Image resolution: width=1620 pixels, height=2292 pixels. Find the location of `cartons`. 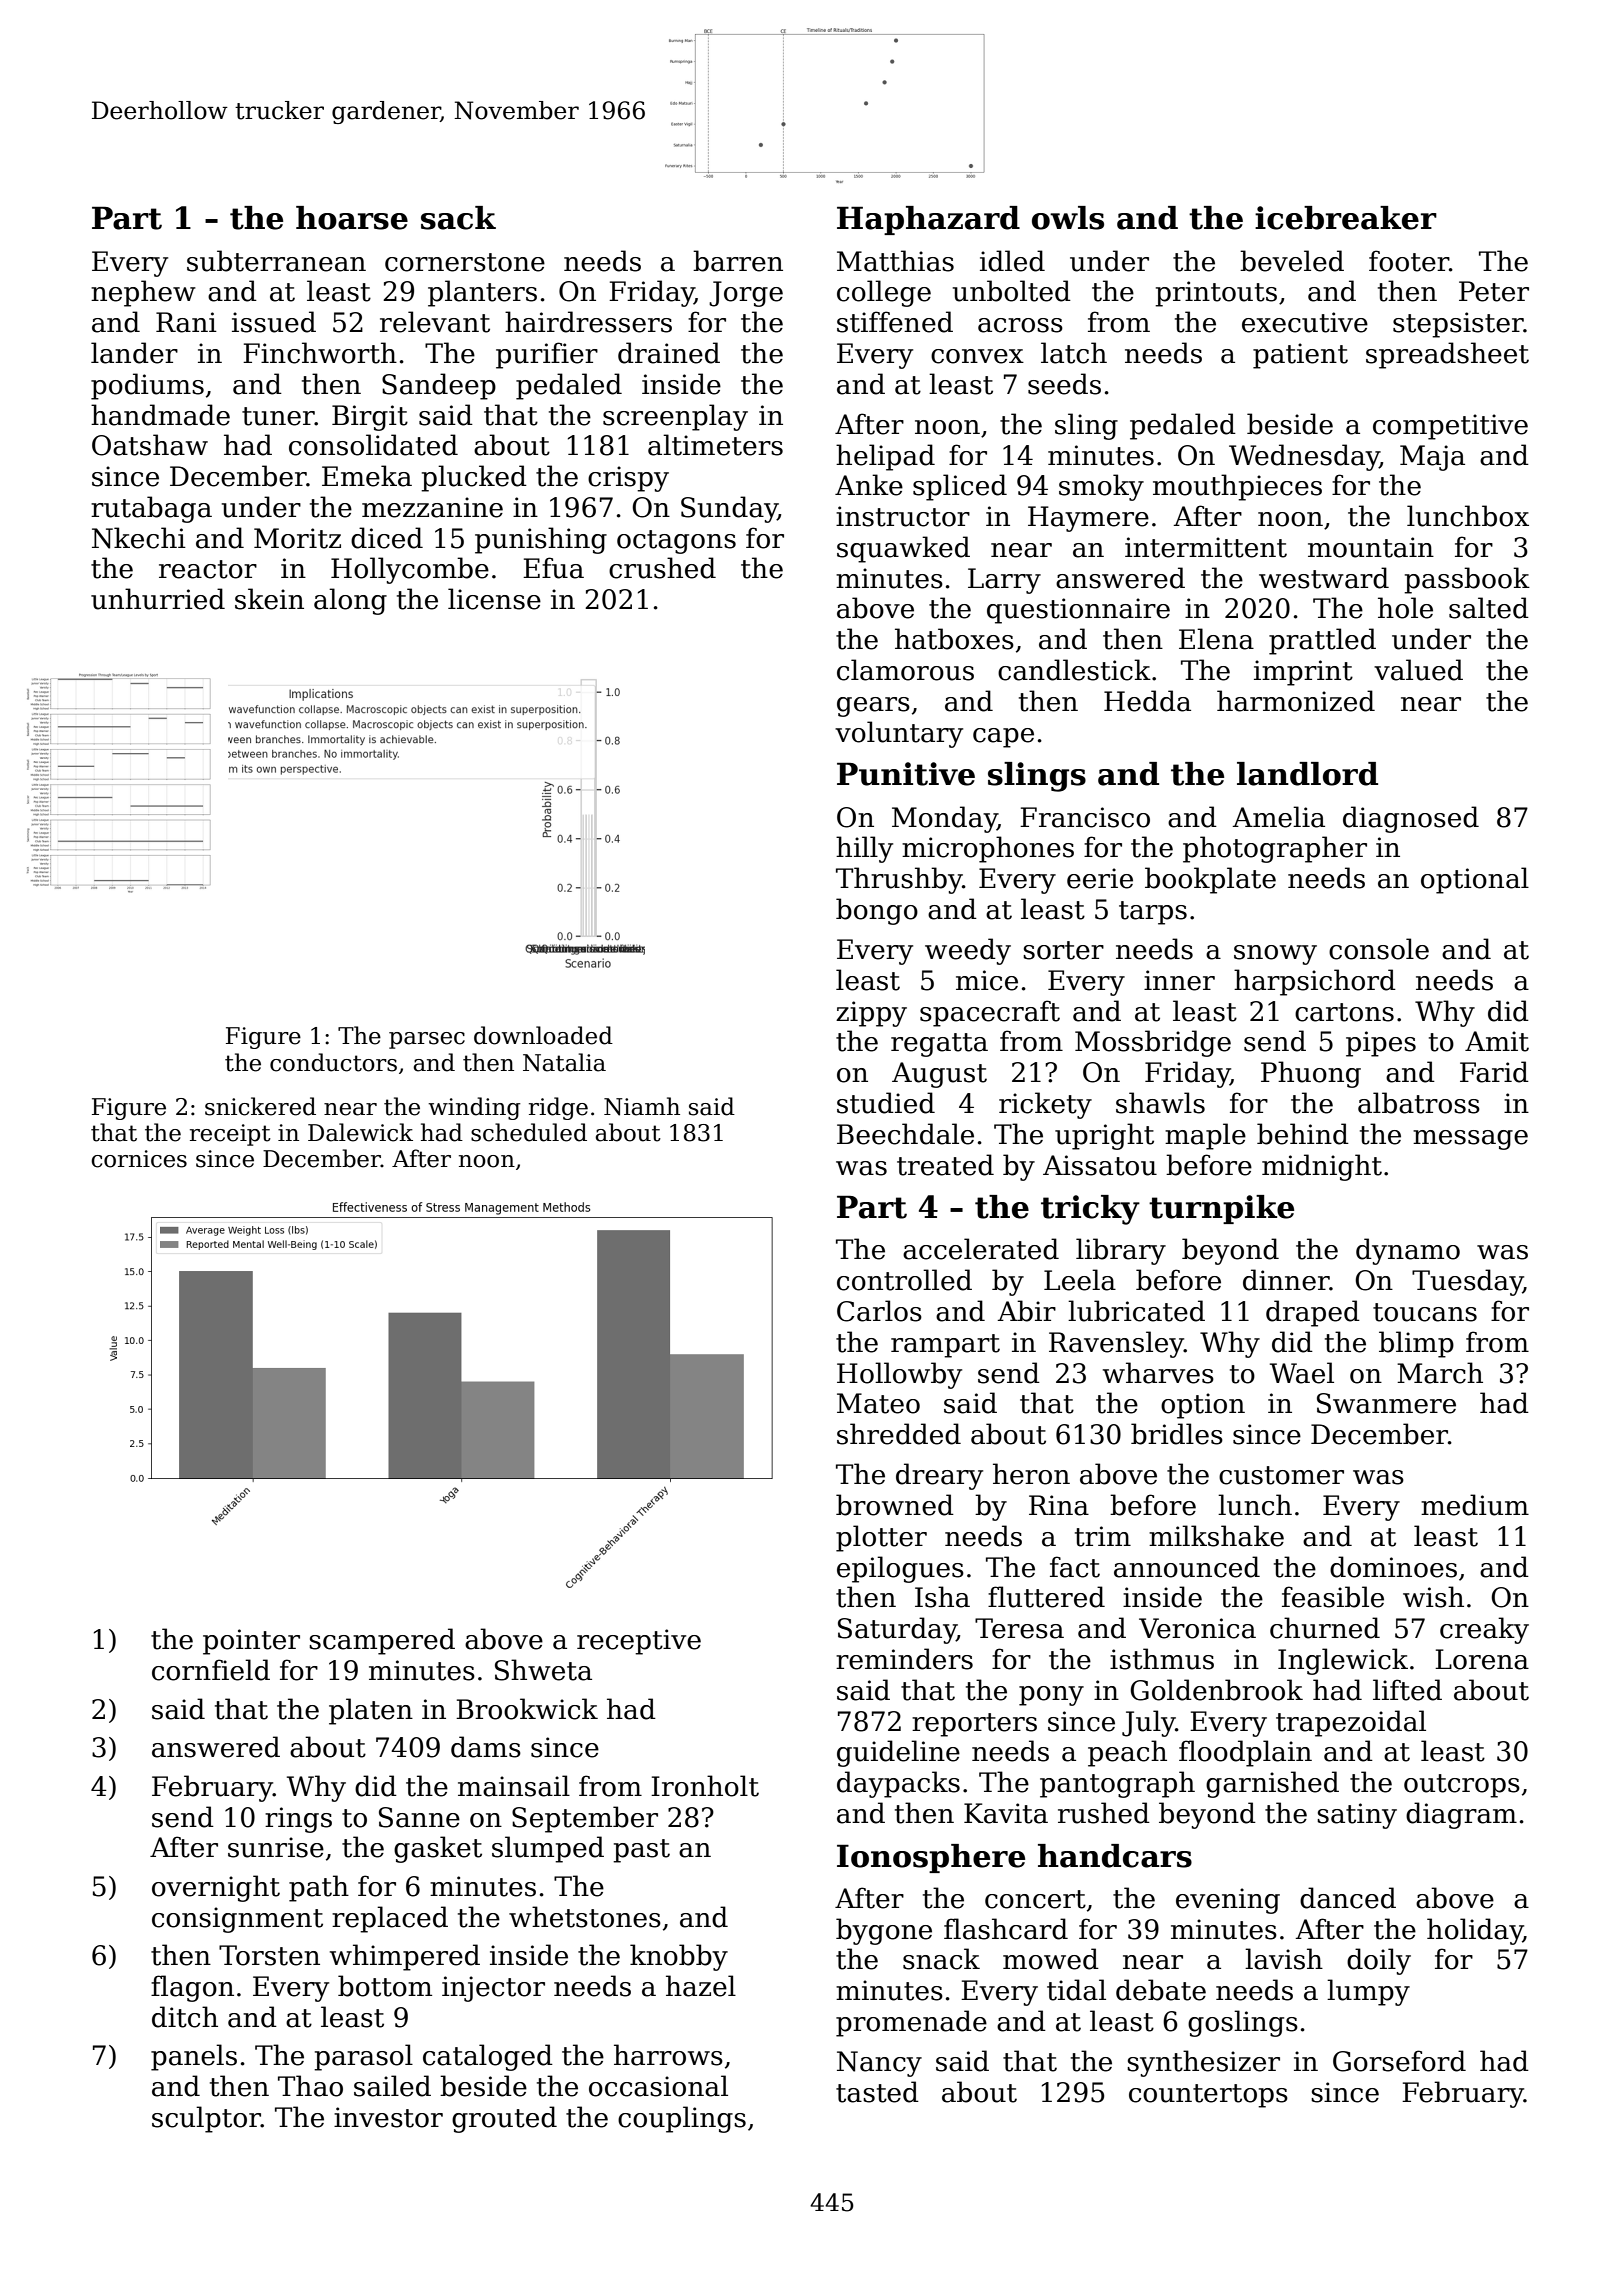

cartons is located at coordinates (1344, 1012).
